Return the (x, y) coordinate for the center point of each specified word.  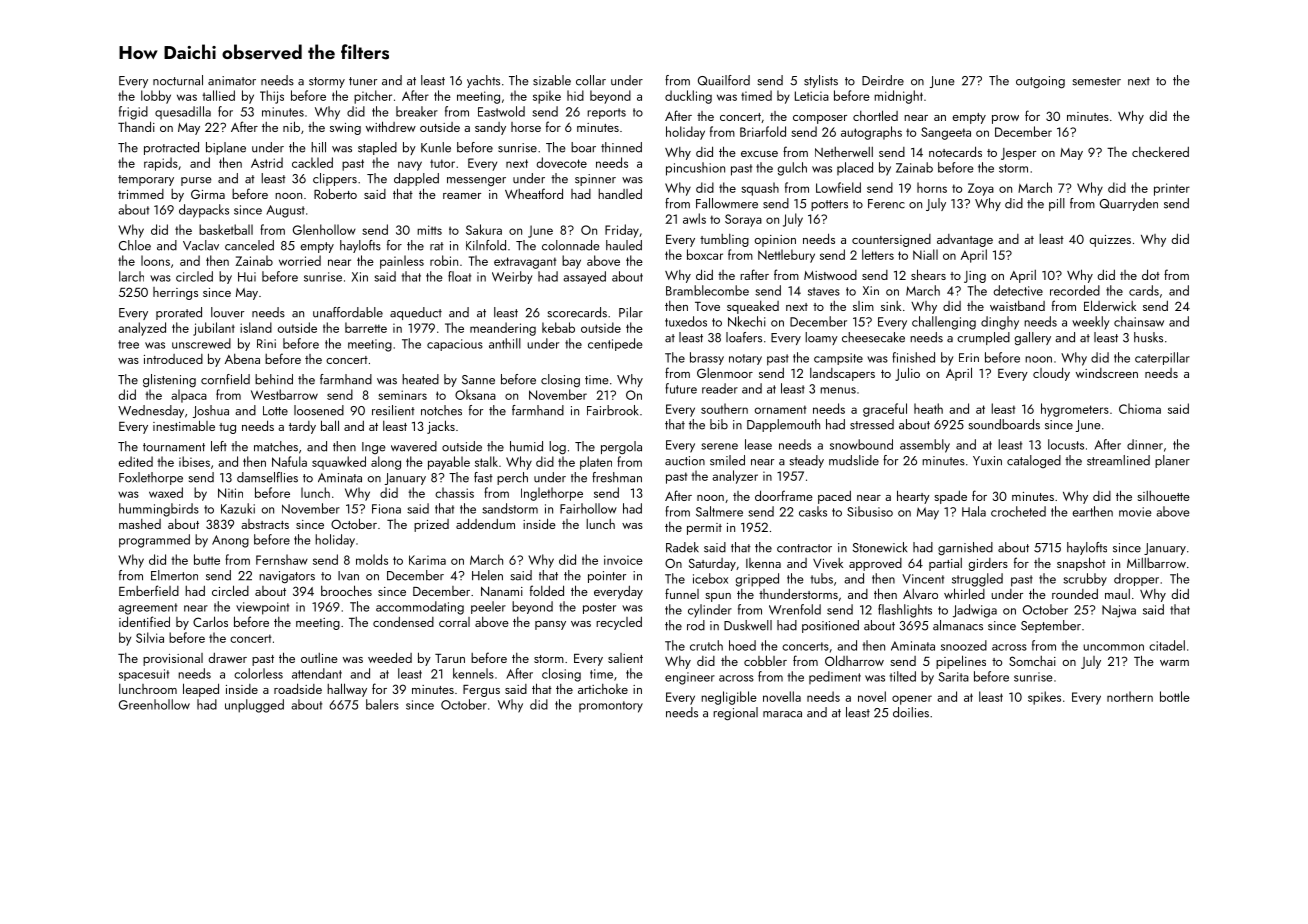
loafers (744, 337)
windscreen (1107, 373)
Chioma (1140, 408)
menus (838, 390)
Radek (682, 547)
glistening (169, 381)
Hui (247, 277)
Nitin (230, 493)
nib (291, 126)
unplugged (254, 706)
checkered (1160, 152)
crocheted (1018, 511)
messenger (476, 181)
